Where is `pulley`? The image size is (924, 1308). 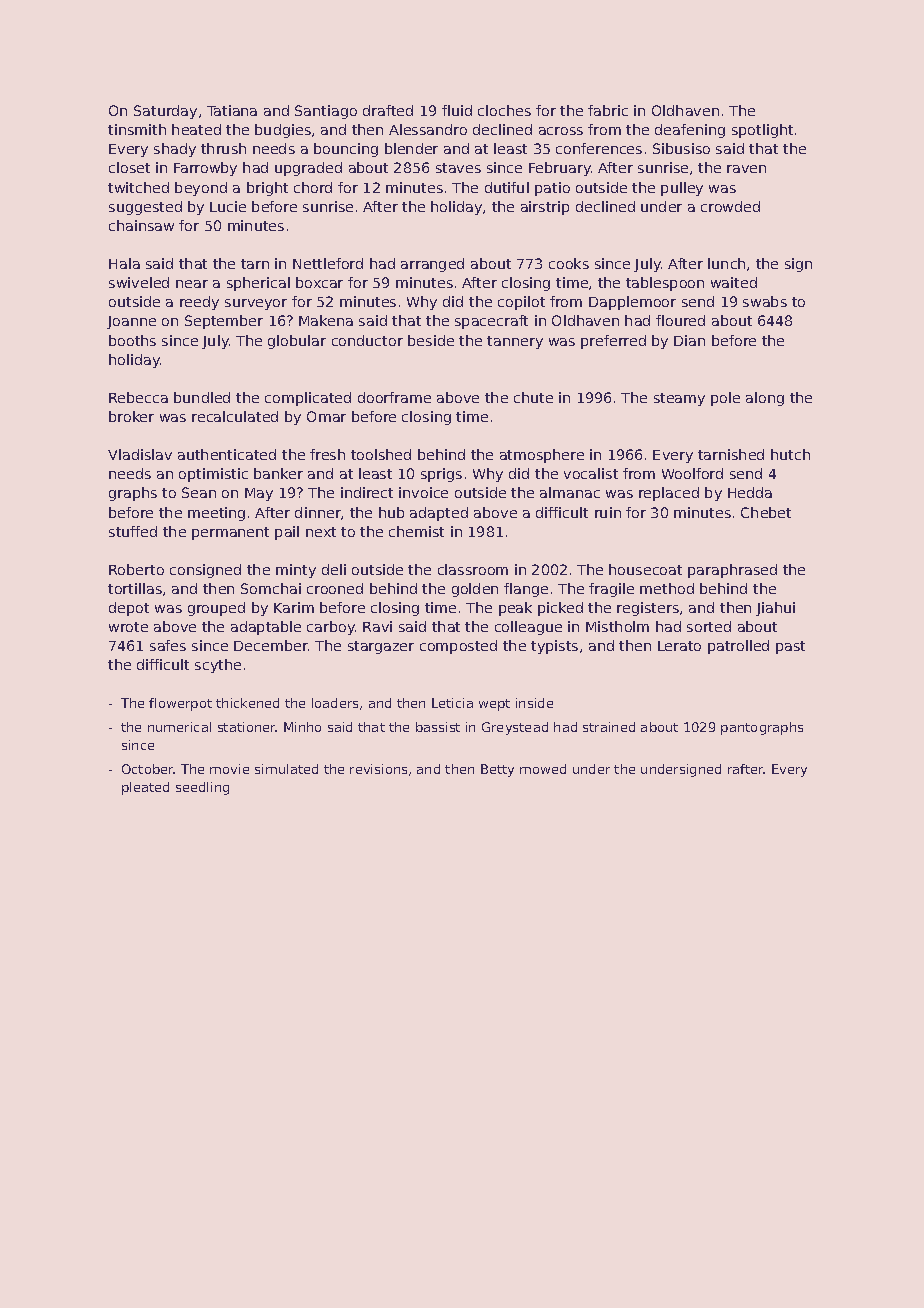 pulley is located at coordinates (682, 189).
